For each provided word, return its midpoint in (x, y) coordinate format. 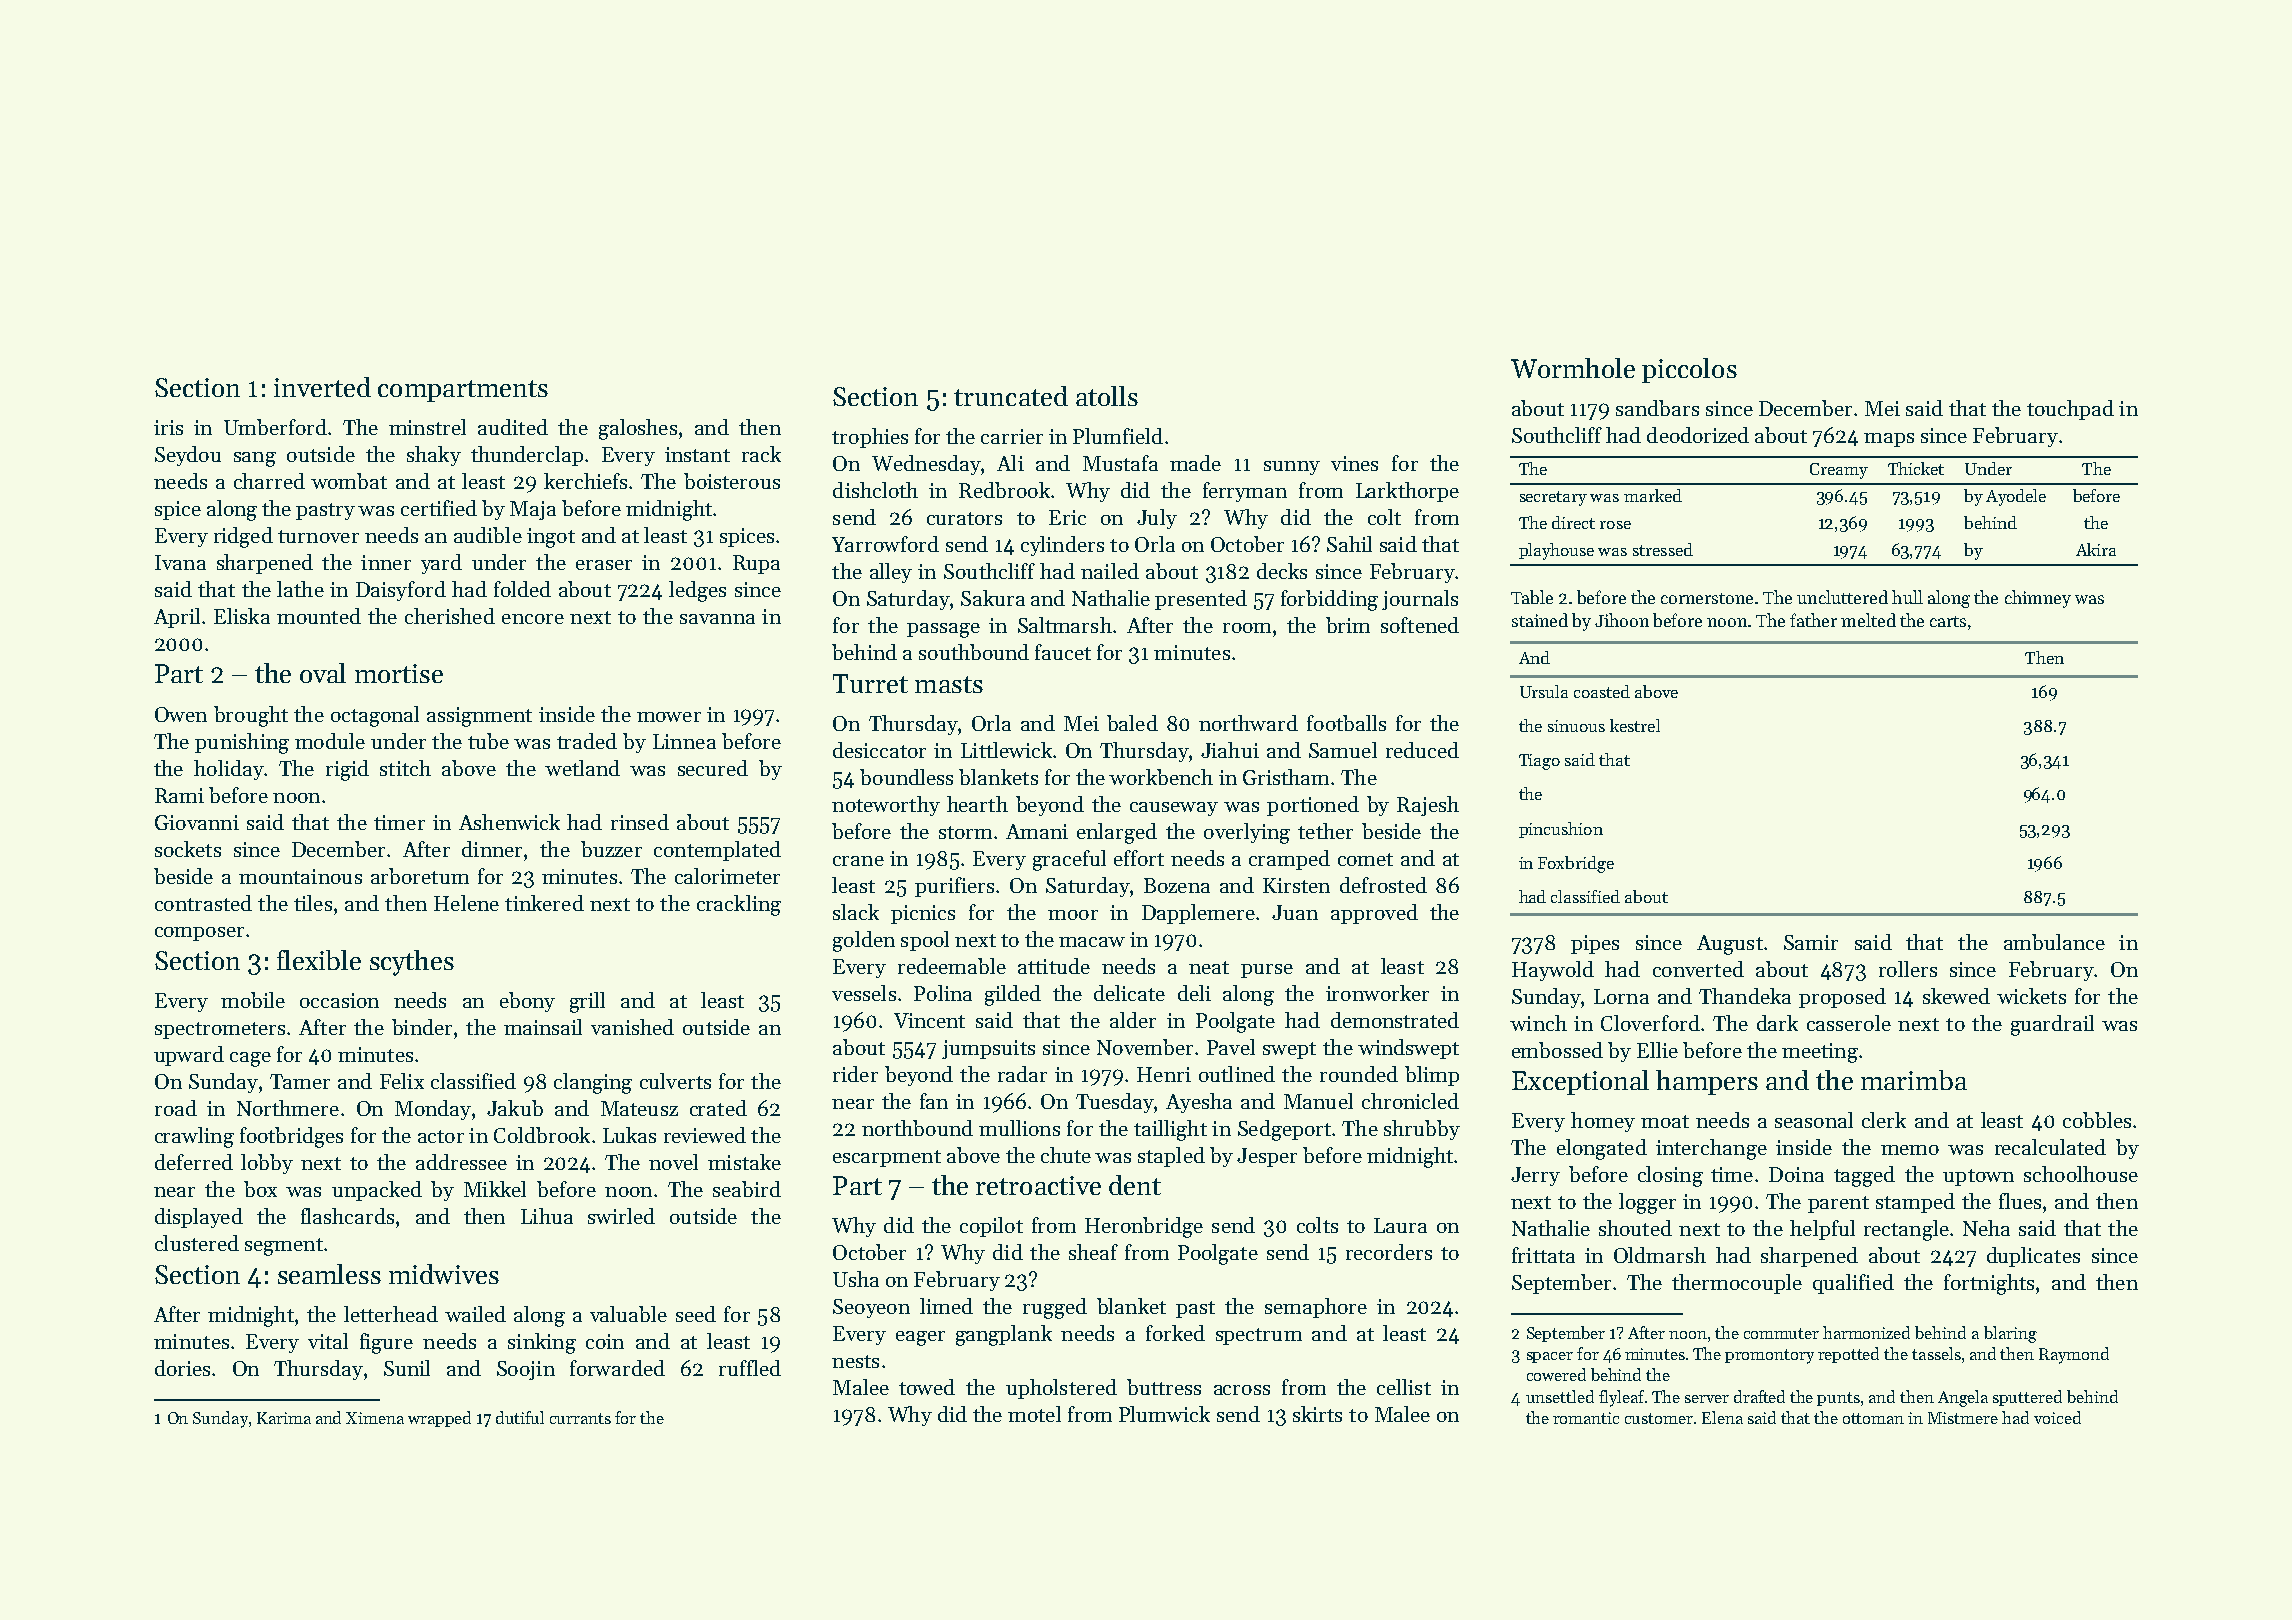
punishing (242, 743)
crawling (194, 1137)
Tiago (1539, 762)
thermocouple (1737, 1284)
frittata (1543, 1255)
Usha (856, 1279)
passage (943, 630)
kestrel (1635, 725)
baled (1132, 723)
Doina (1796, 1174)
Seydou (188, 456)
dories (182, 1368)
